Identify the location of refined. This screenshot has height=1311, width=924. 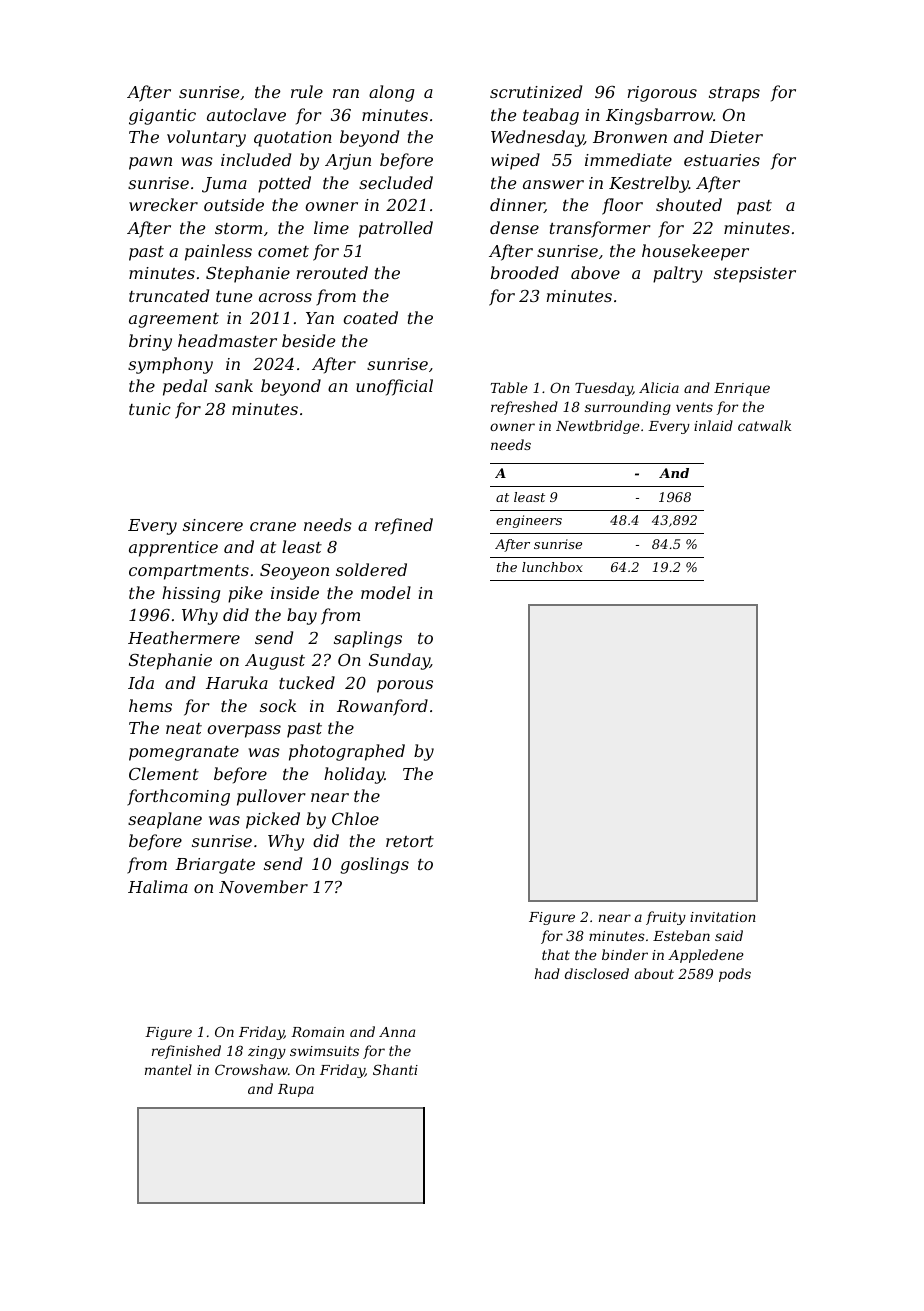
(404, 526).
